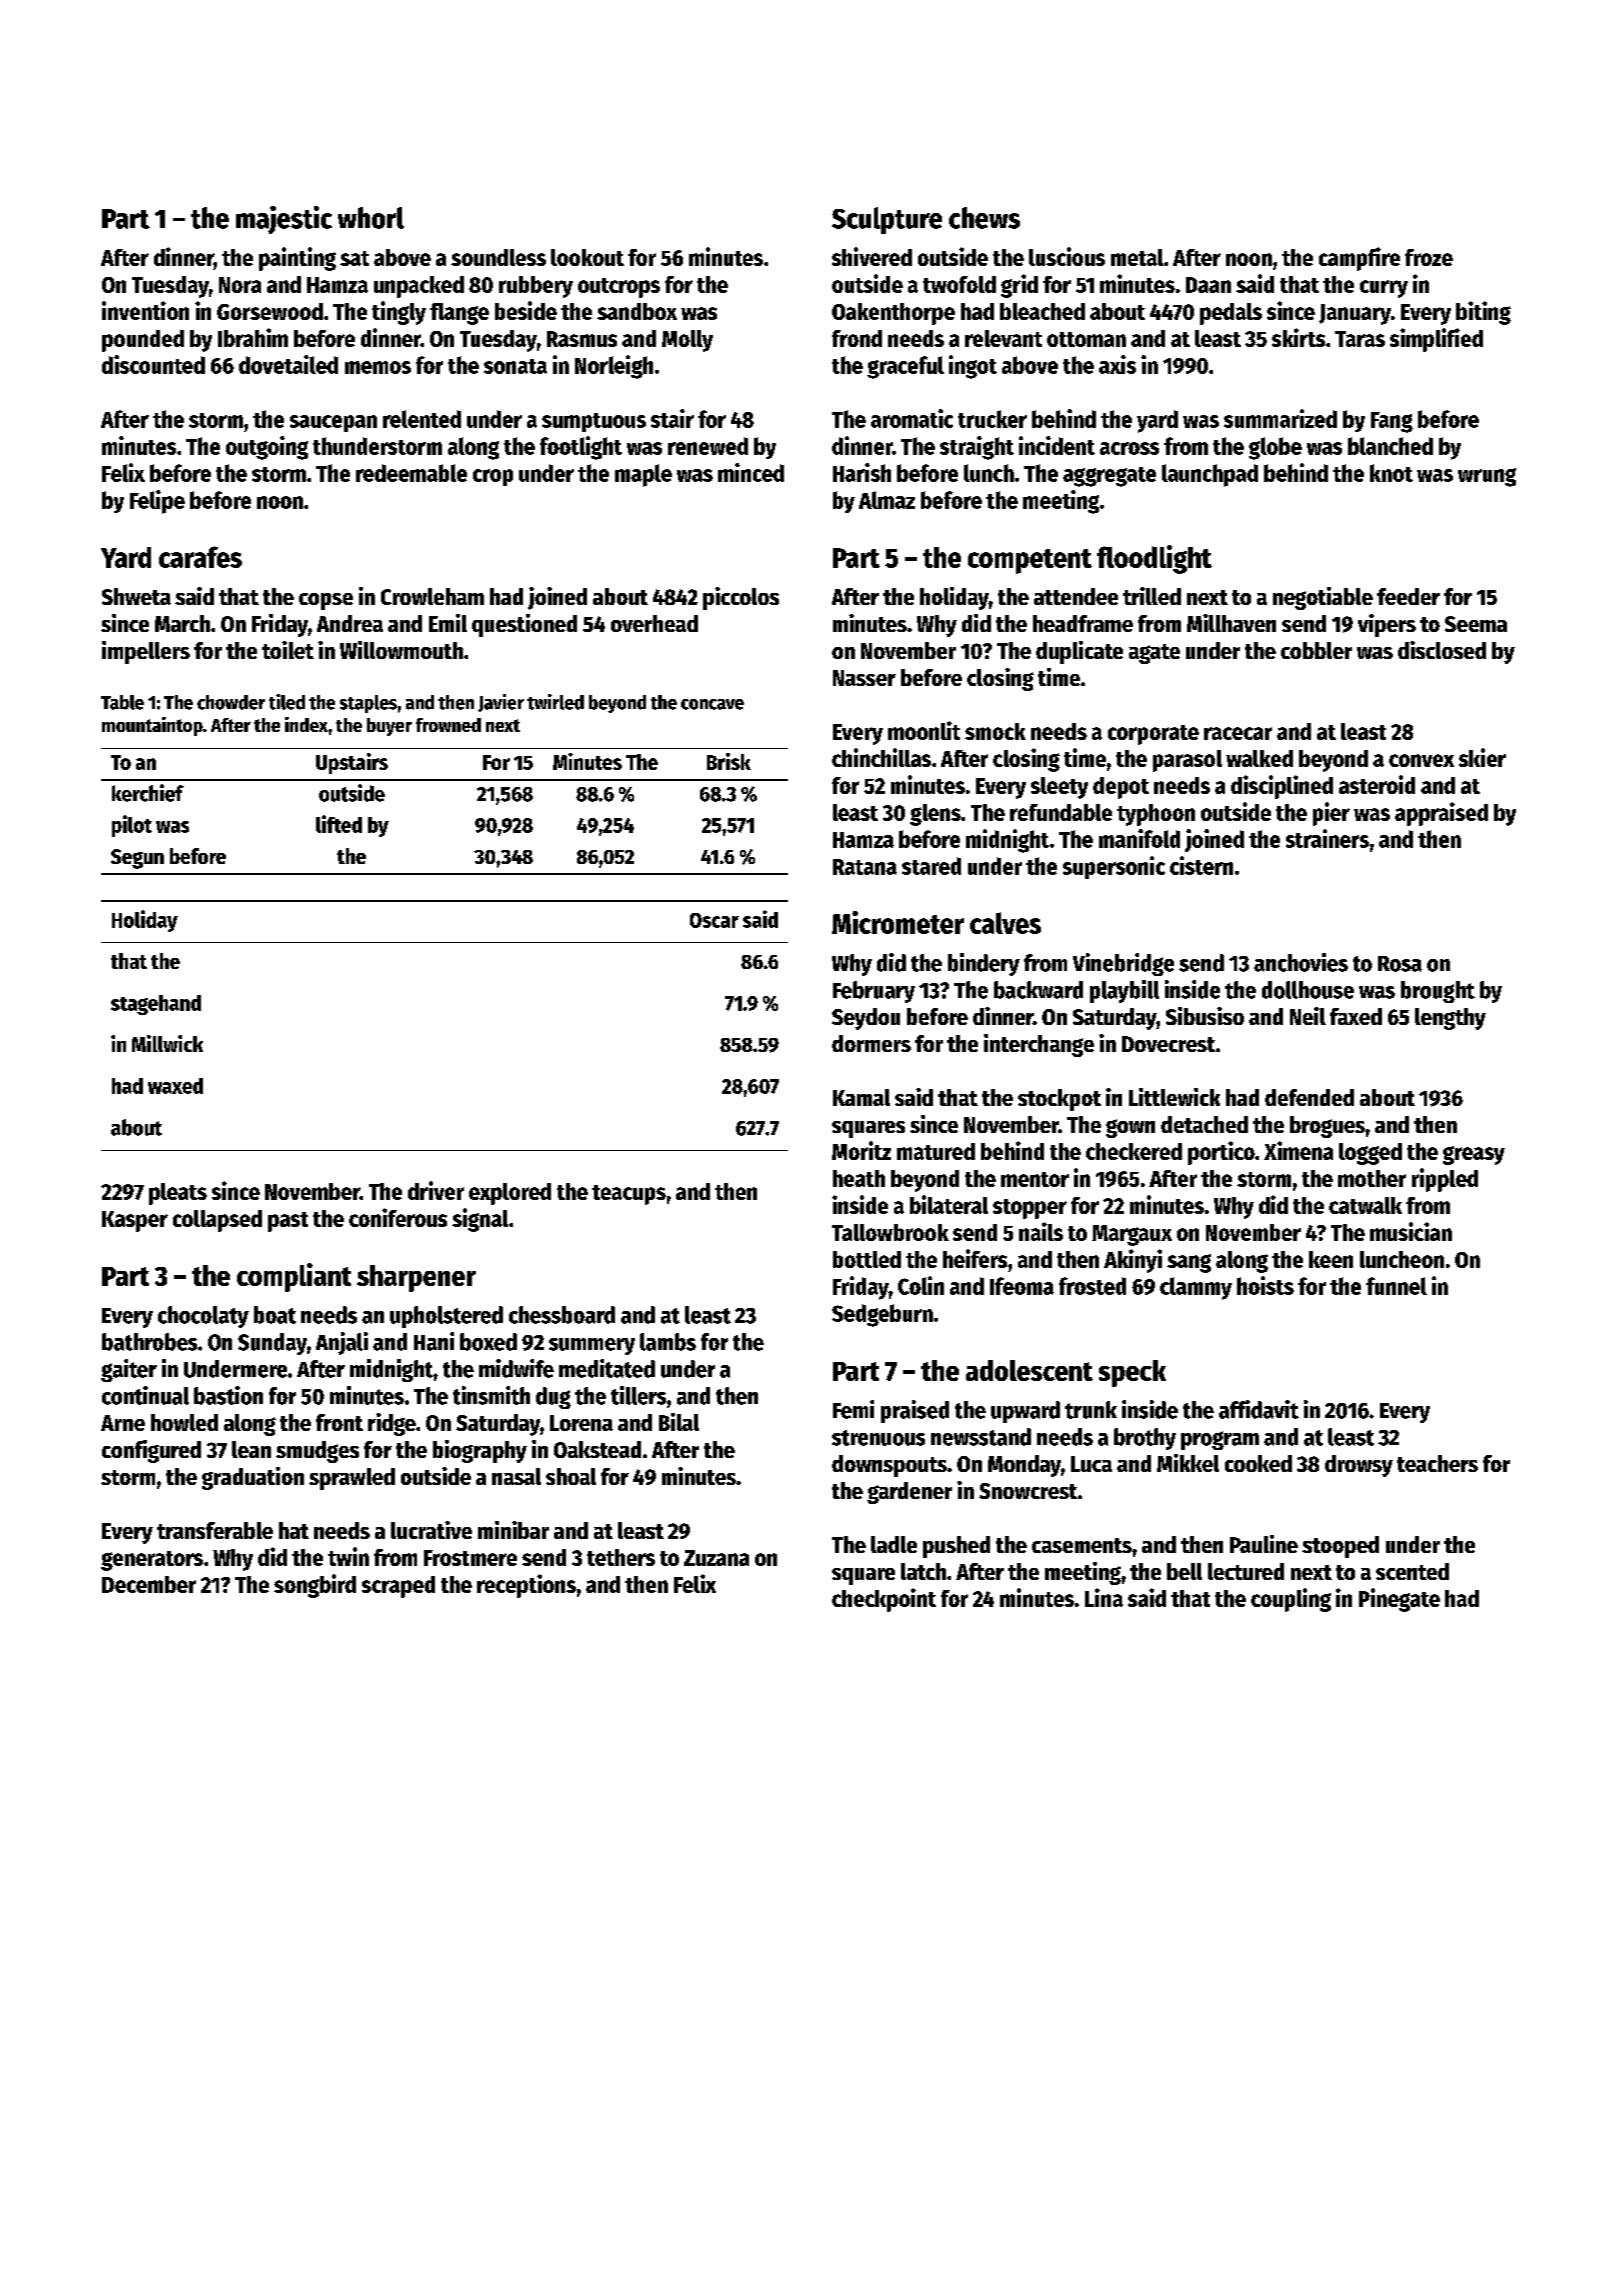 This image has height=2292, width=1620. I want to click on songbird, so click(315, 1586).
